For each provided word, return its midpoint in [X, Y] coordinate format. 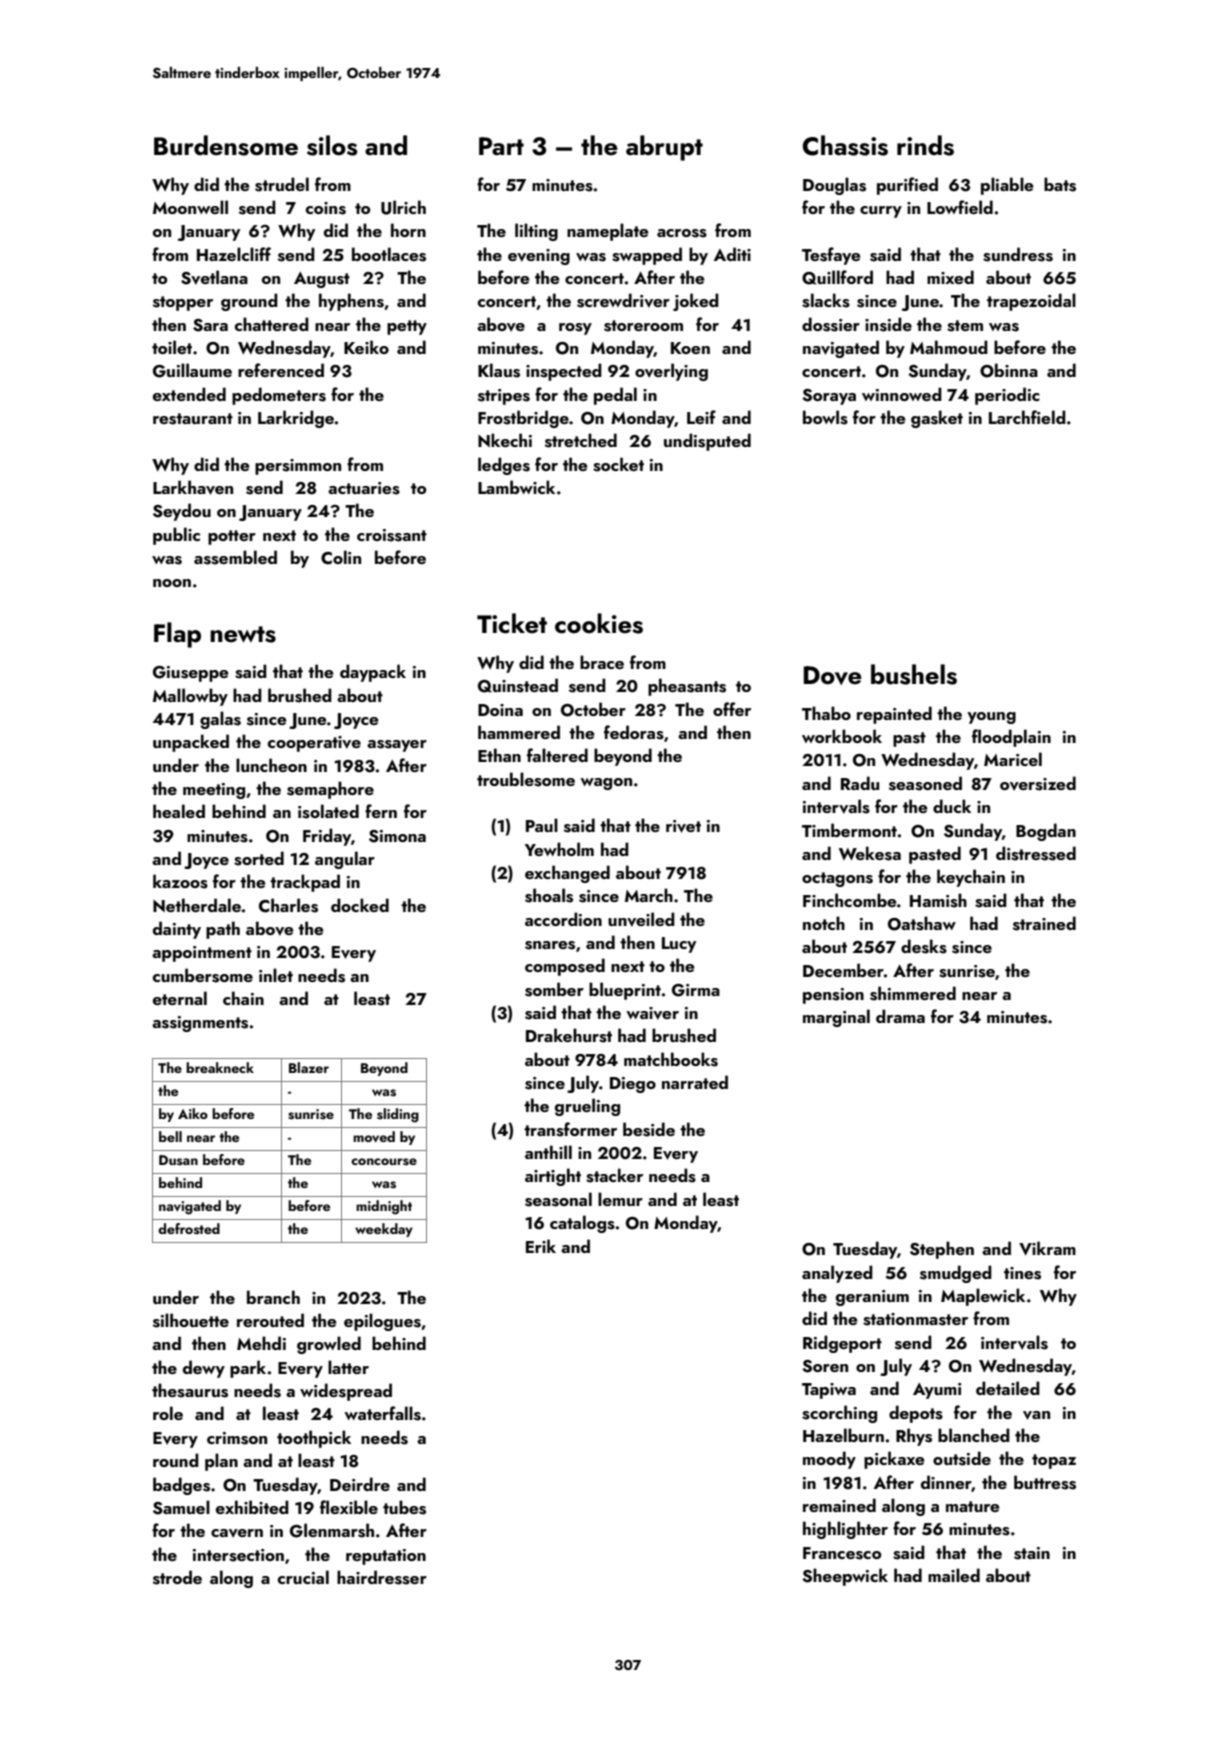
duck [952, 806]
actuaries [364, 488]
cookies [599, 623]
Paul [542, 825]
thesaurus [190, 1390]
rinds [925, 145]
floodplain [1011, 738]
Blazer [309, 1067]
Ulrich [403, 207]
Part [501, 146]
